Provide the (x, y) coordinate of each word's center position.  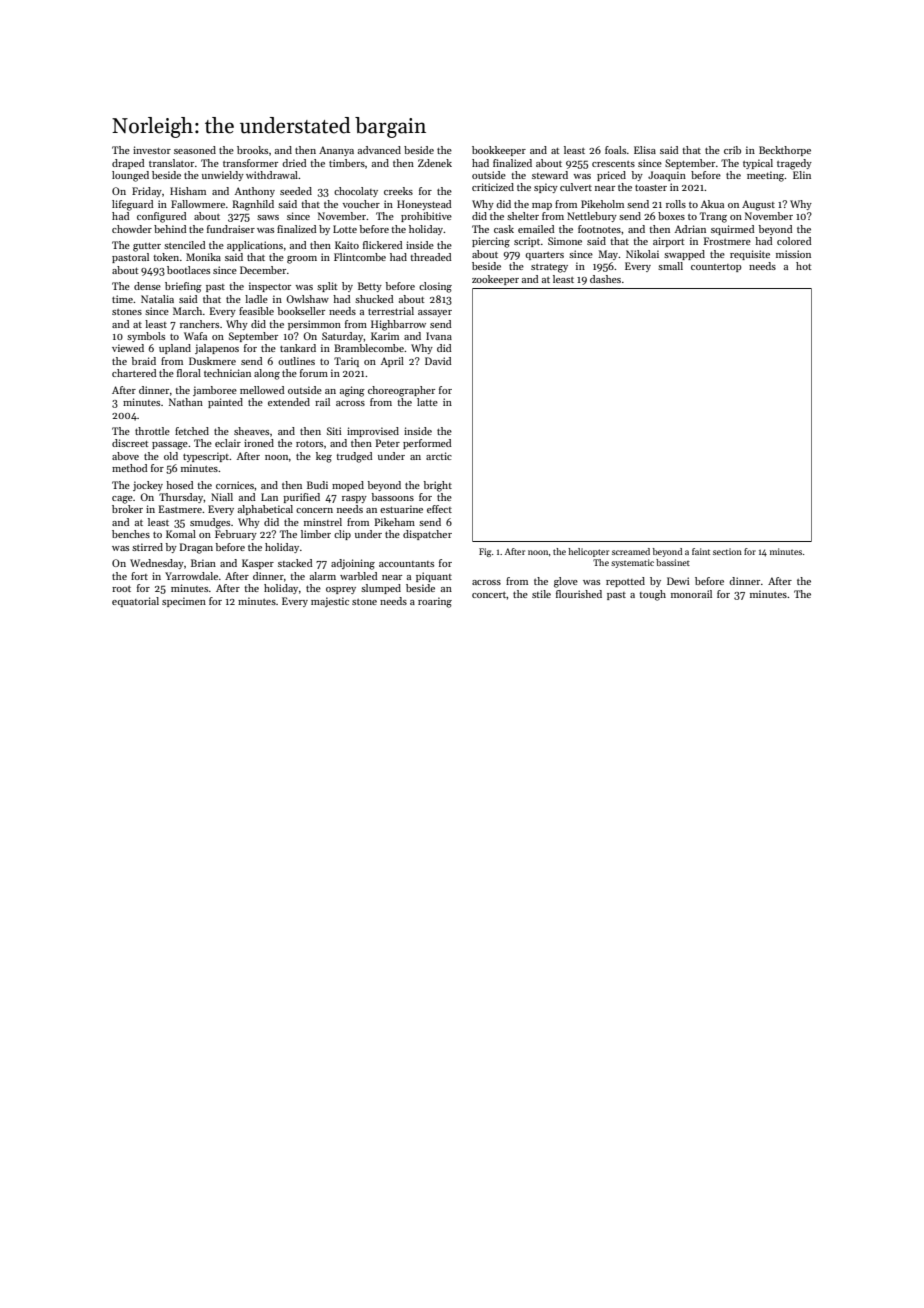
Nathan (186, 402)
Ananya (336, 151)
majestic (330, 602)
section (727, 551)
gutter (147, 247)
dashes (605, 279)
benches (131, 534)
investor (152, 150)
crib (732, 150)
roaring (435, 602)
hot (804, 266)
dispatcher (427, 535)
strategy (549, 268)
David (438, 361)
